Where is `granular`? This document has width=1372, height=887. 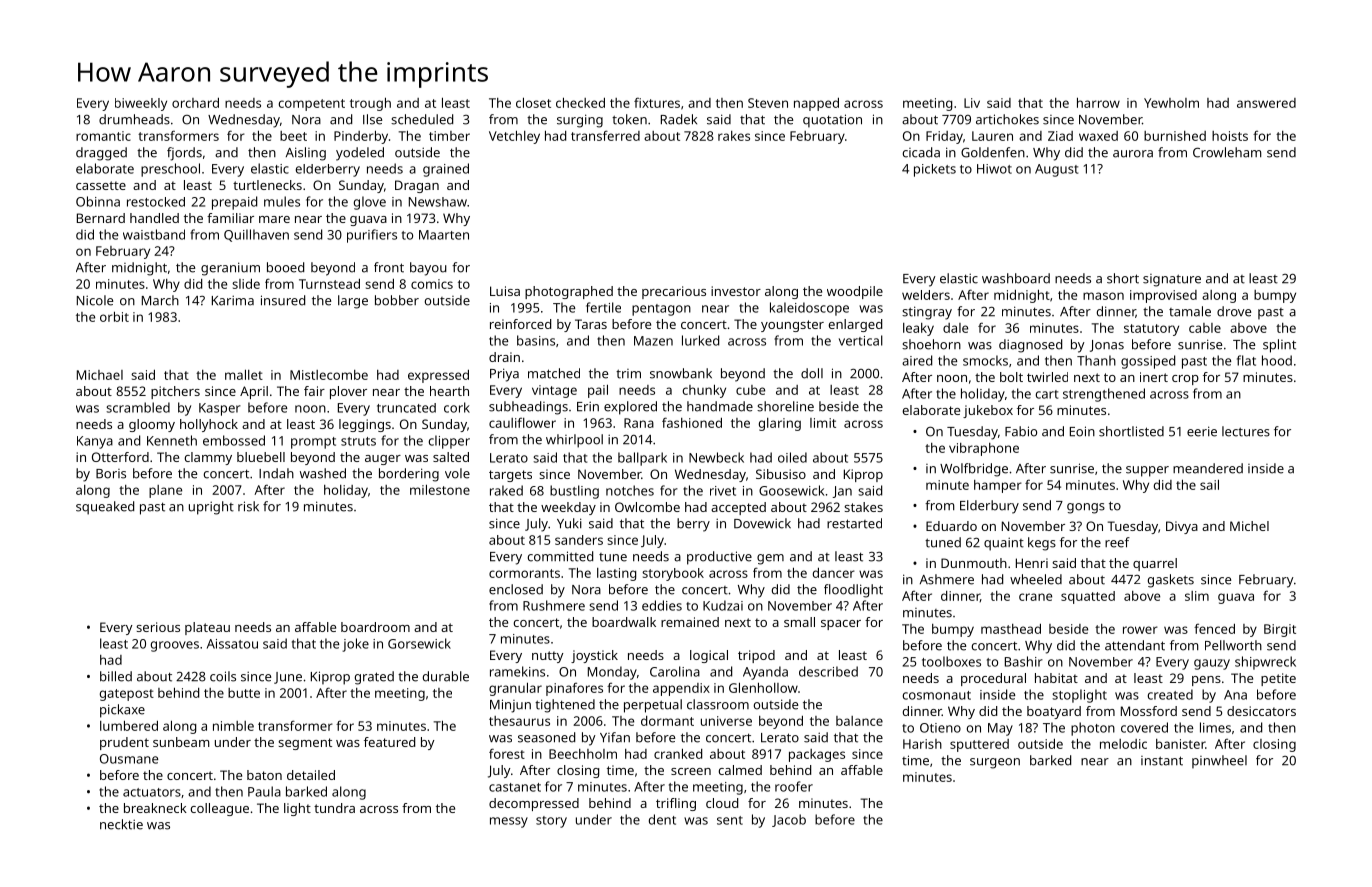
granular is located at coordinates (515, 689).
